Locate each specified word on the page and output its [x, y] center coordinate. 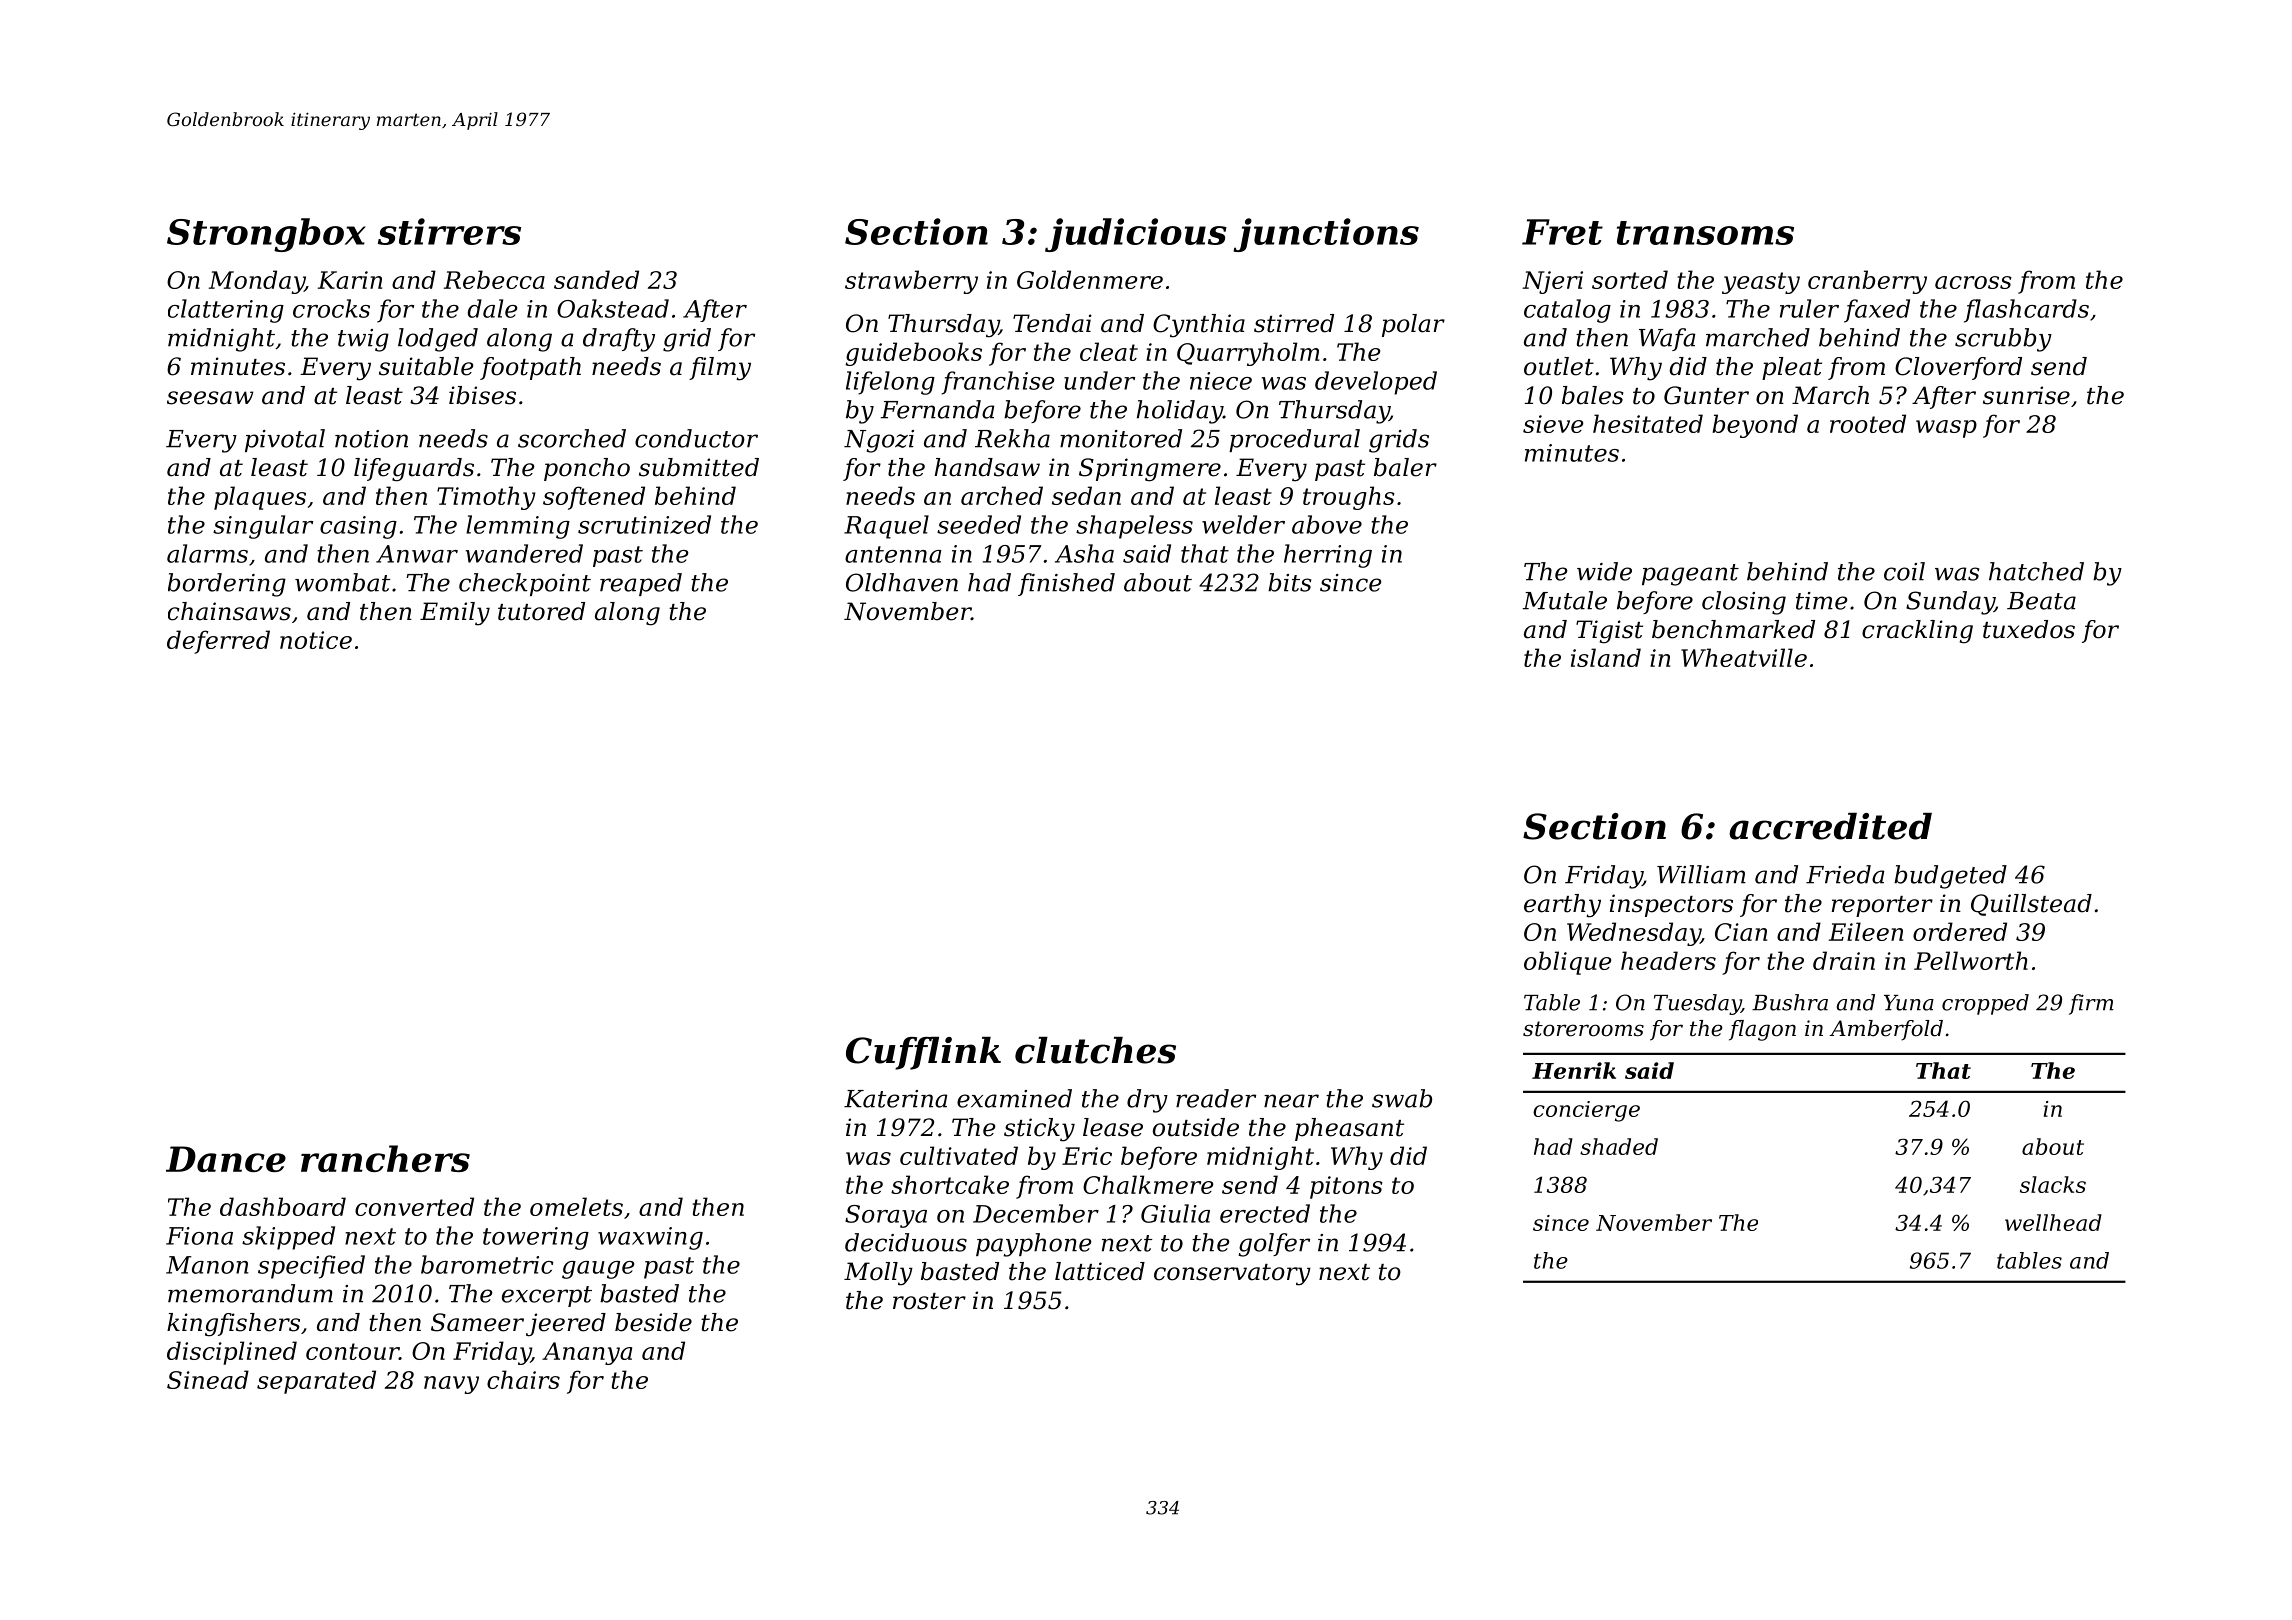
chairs [523, 1379]
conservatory [1232, 1275]
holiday [1180, 412]
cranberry [1867, 282]
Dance [226, 1159]
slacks [2053, 1184]
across [1973, 282]
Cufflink [923, 1053]
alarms [207, 553]
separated [316, 1382]
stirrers [449, 231]
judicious [1136, 235]
